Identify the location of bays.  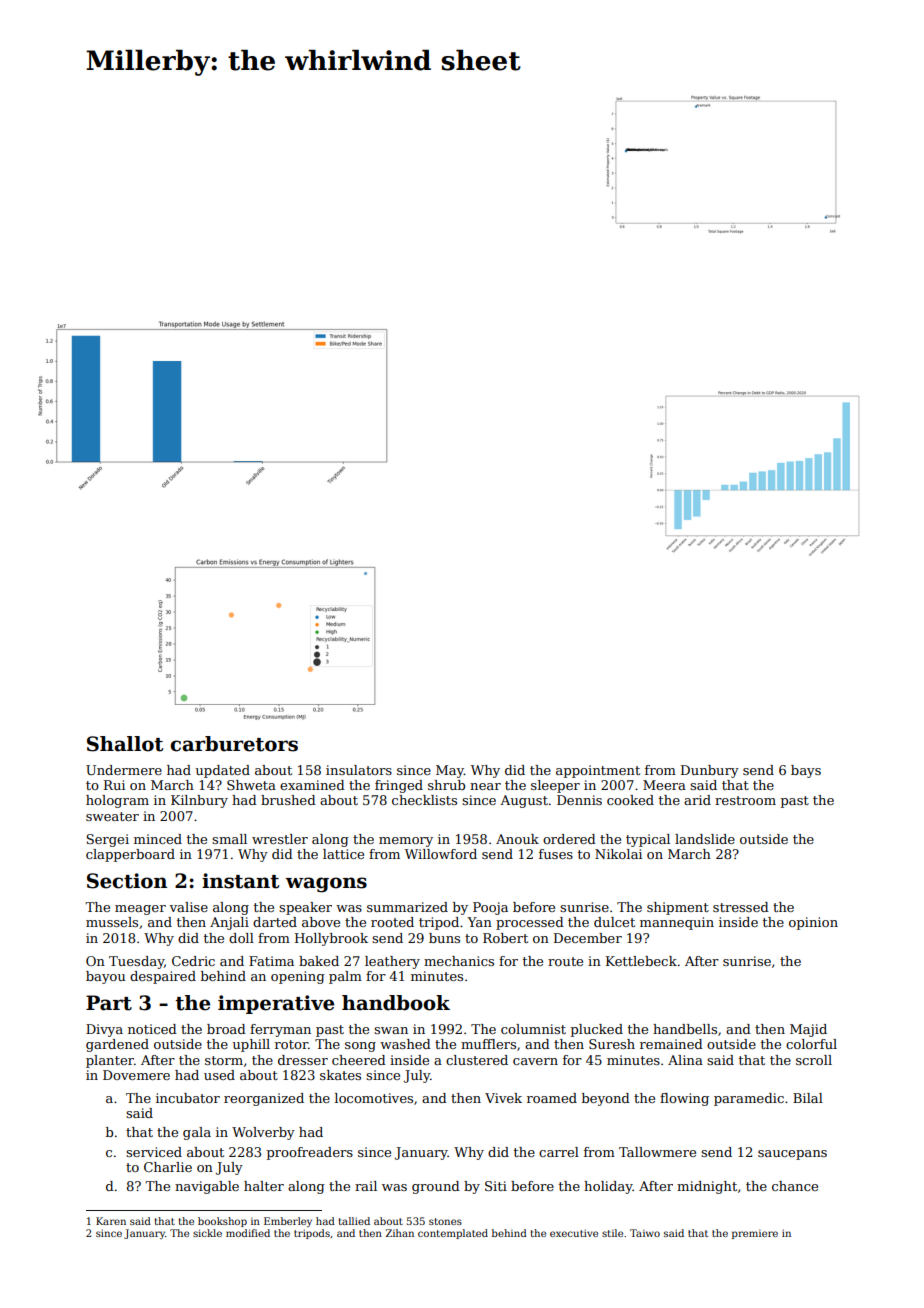
(806, 771).
